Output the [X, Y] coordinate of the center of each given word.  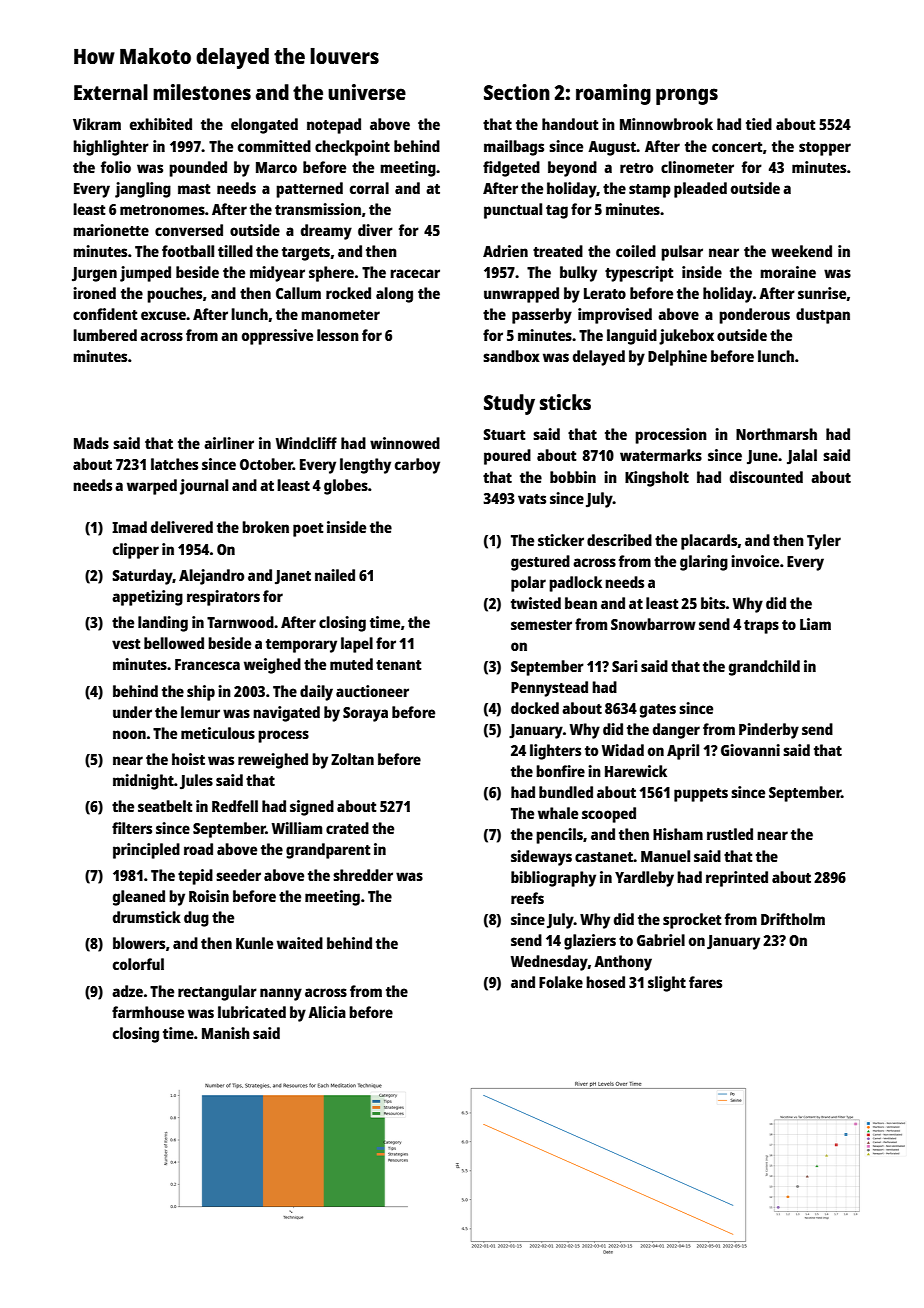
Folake [561, 982]
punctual [513, 211]
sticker [561, 540]
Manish [226, 1033]
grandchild [764, 668]
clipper [136, 551]
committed [274, 146]
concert [737, 147]
